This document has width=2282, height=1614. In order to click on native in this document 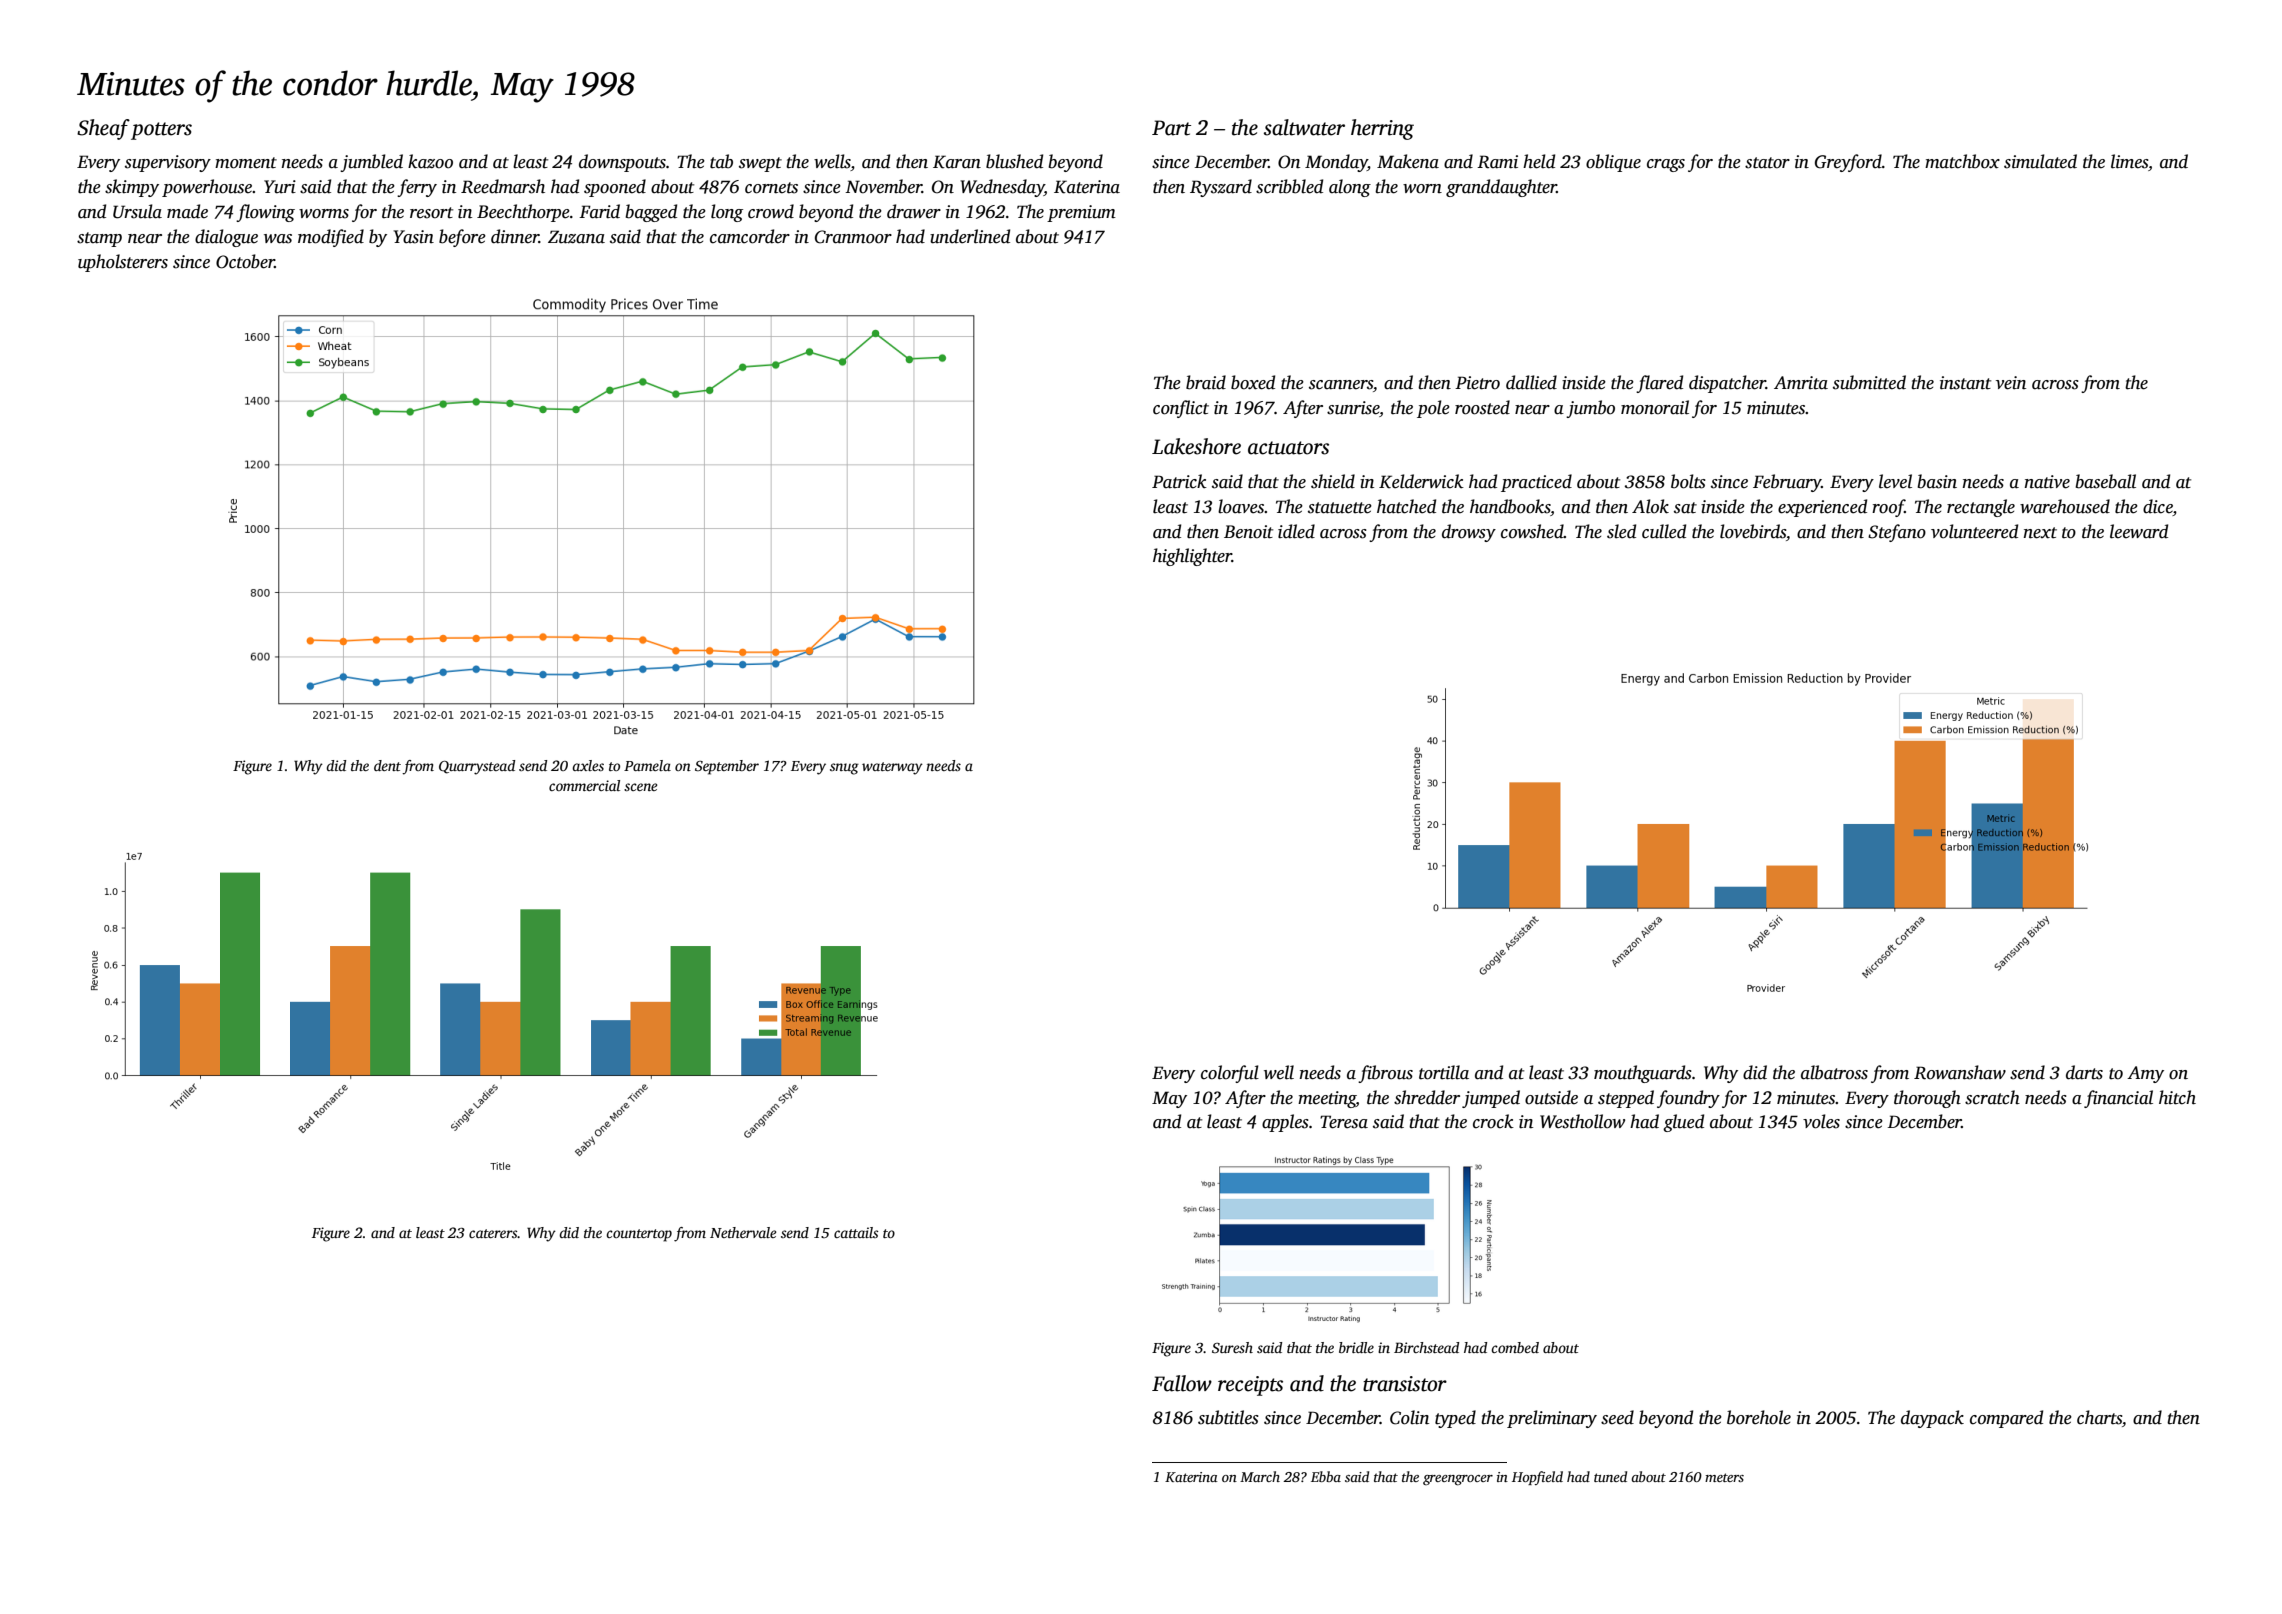, I will do `click(2047, 482)`.
